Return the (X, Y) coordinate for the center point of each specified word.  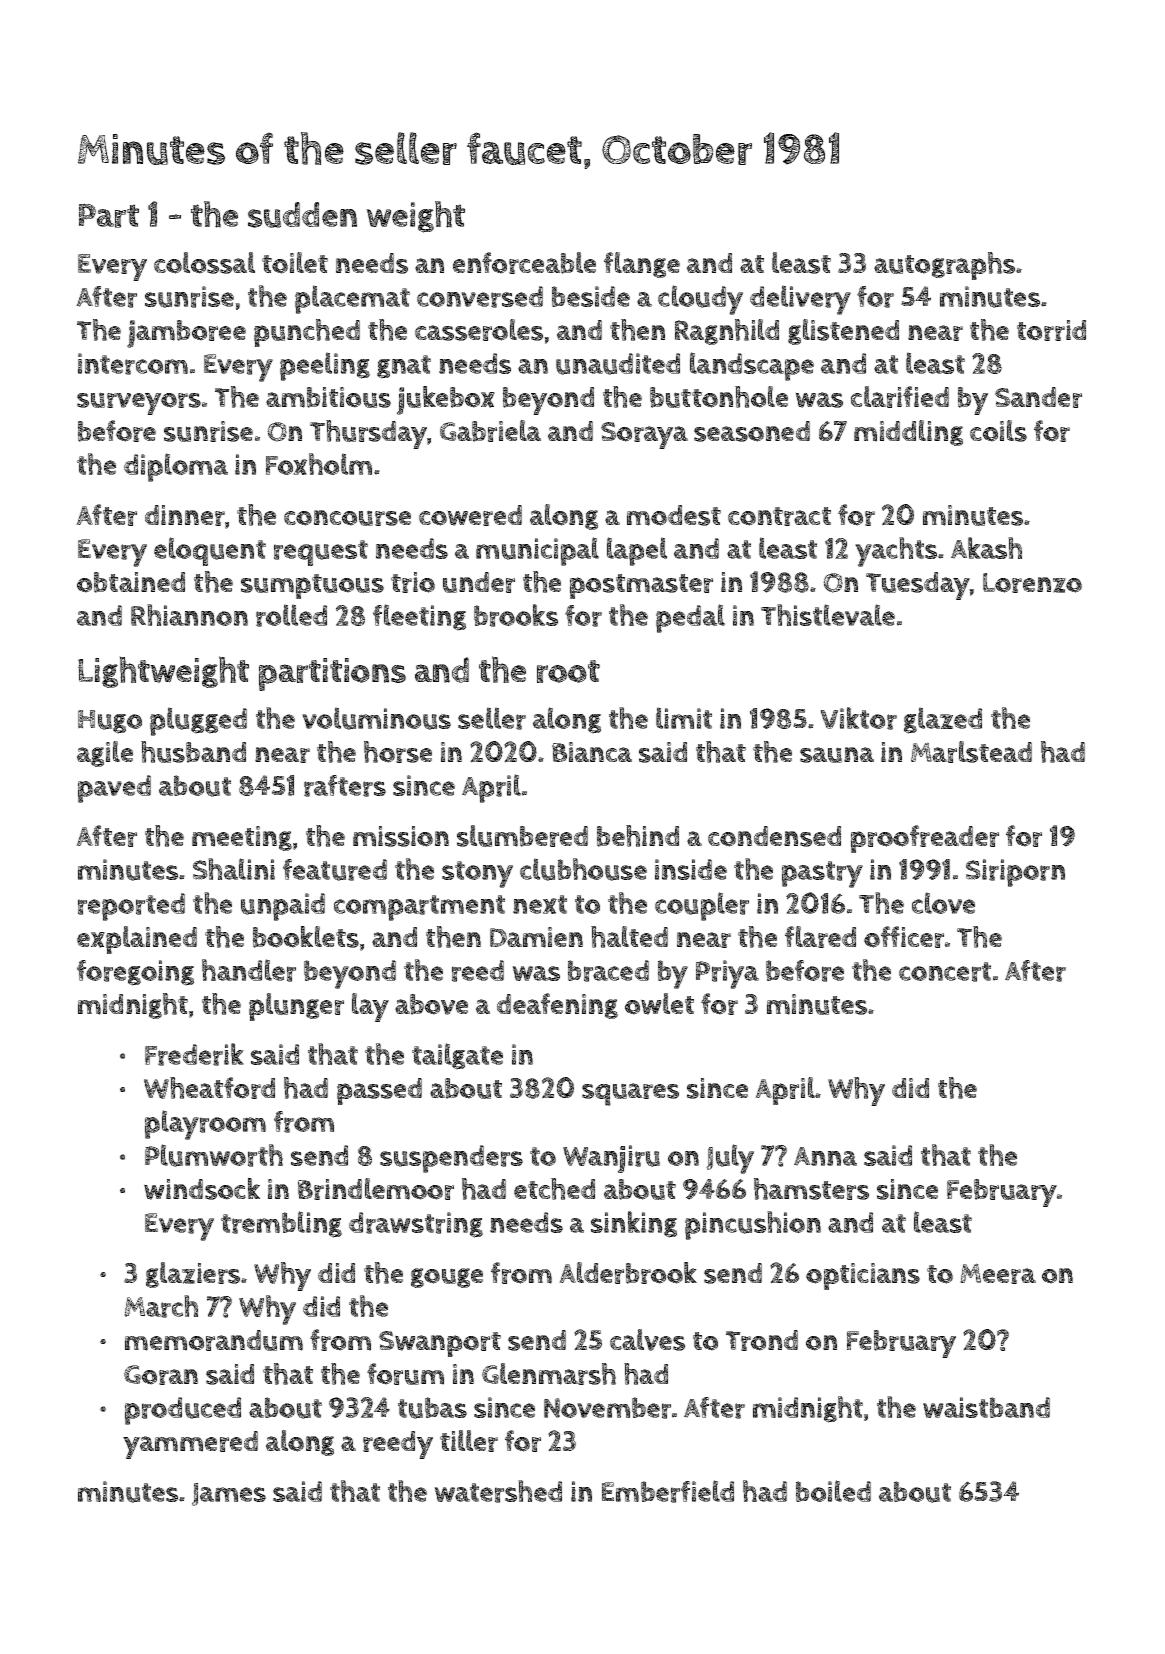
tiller (469, 1441)
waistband (986, 1407)
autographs (944, 266)
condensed (774, 836)
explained (137, 940)
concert (945, 972)
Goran (161, 1375)
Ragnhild (727, 332)
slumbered (522, 836)
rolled (291, 615)
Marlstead (971, 752)
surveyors (139, 403)
